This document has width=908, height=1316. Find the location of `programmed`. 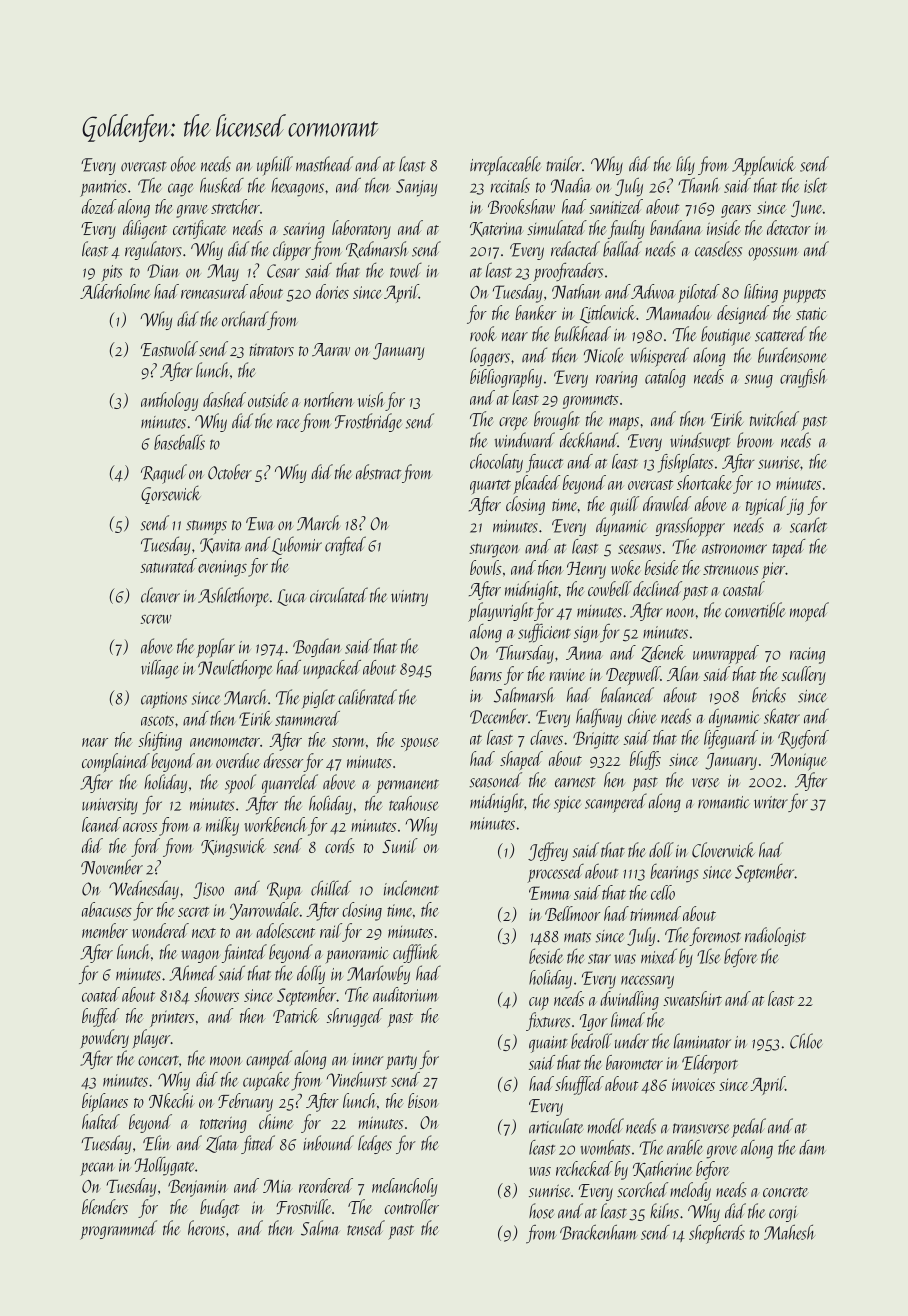

programmed is located at coordinates (118, 1230).
